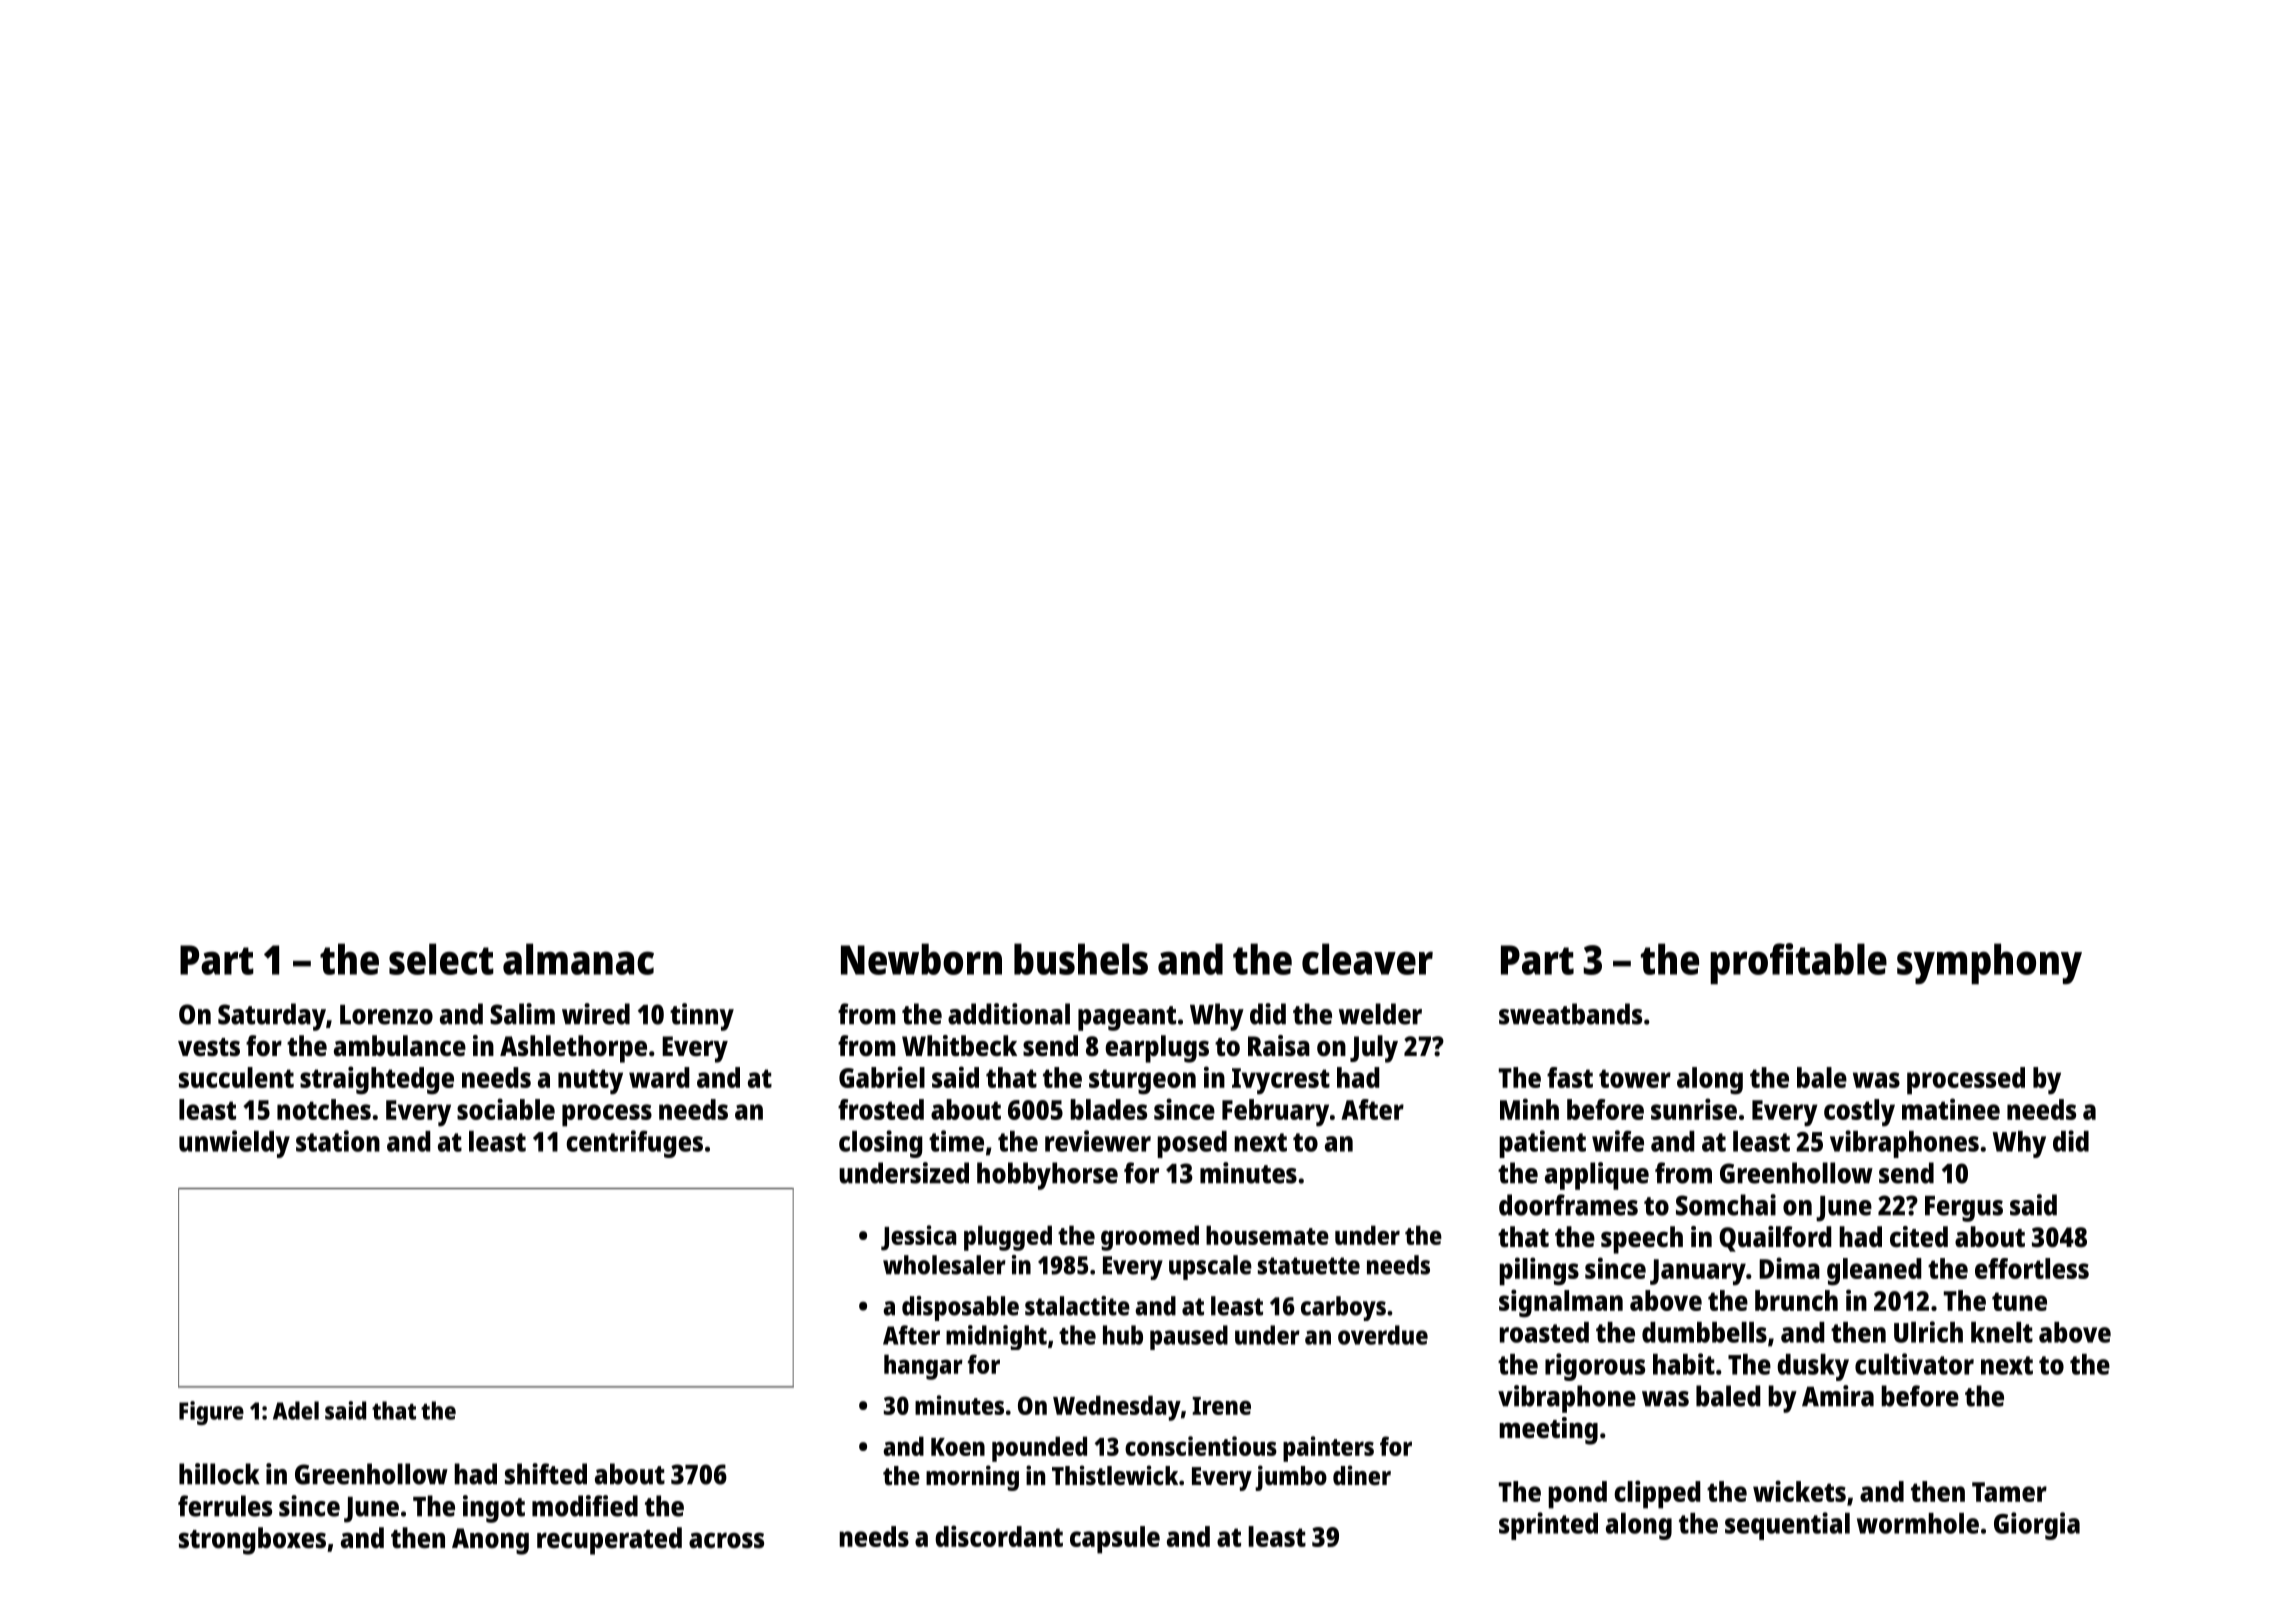  I want to click on strongboxes, so click(252, 1541).
